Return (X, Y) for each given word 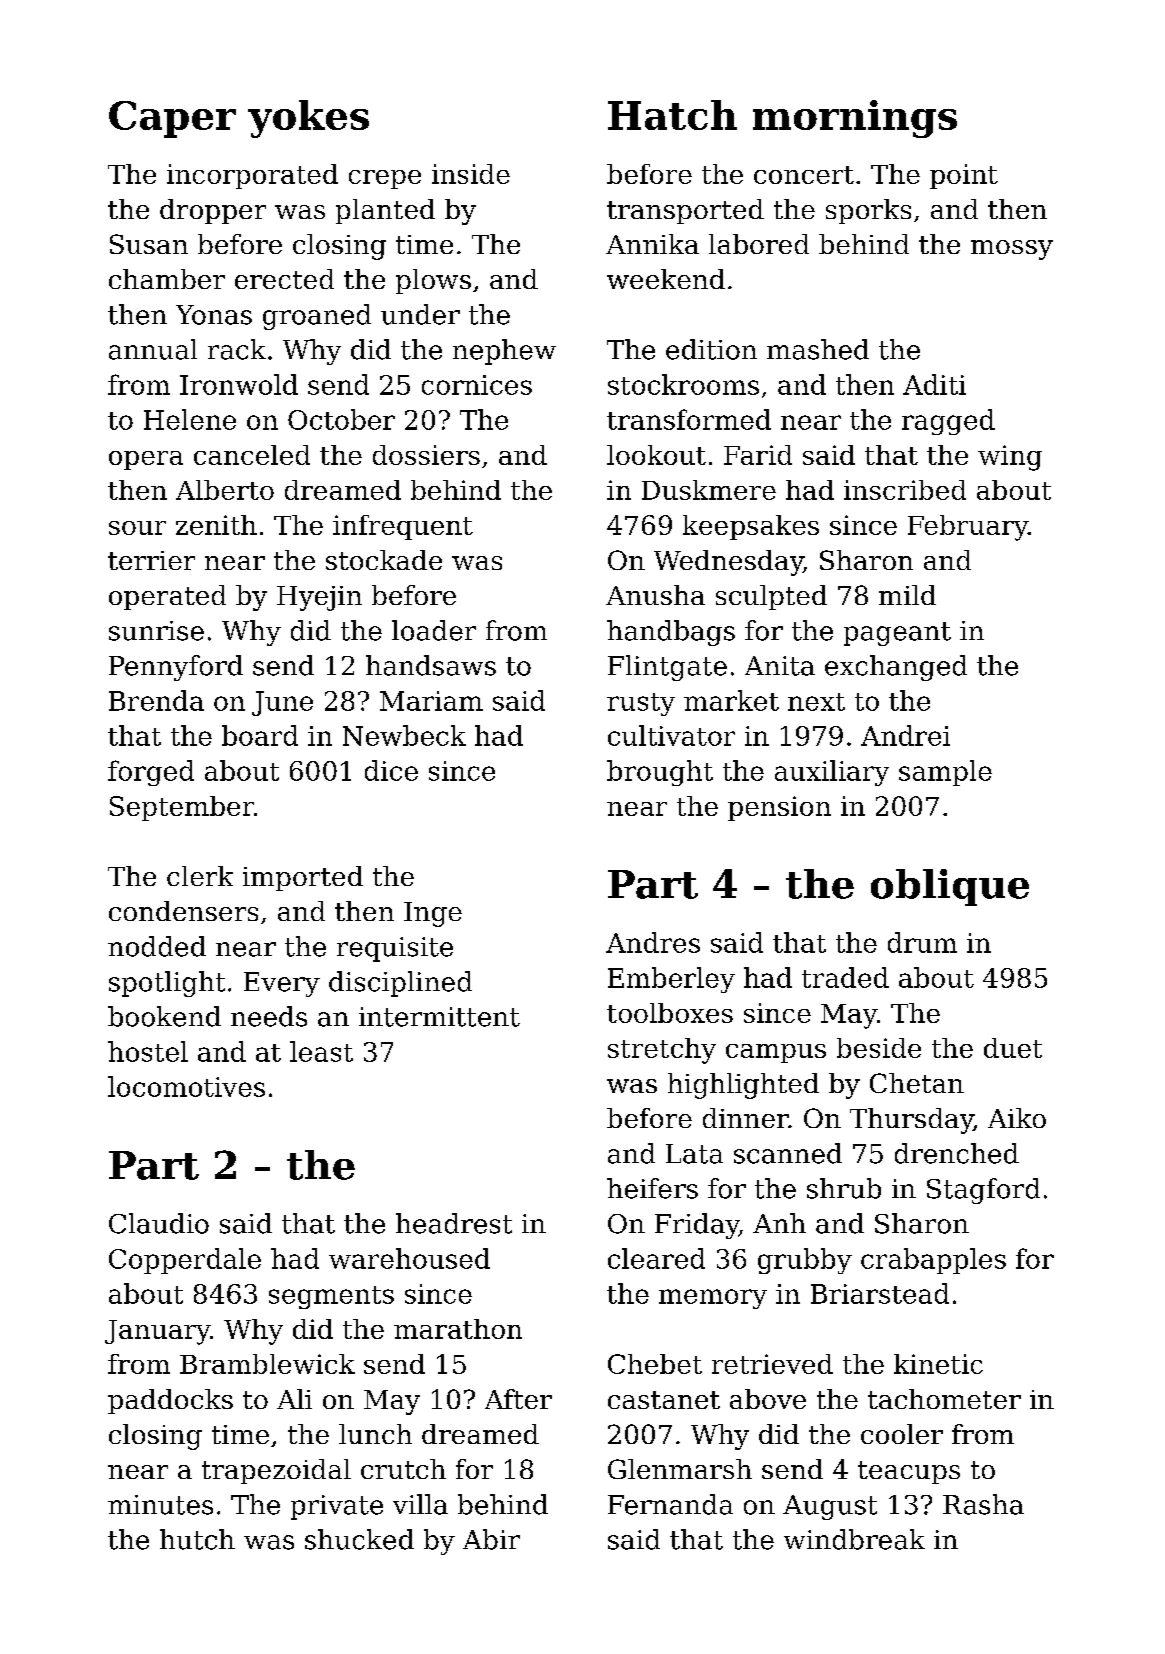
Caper (172, 119)
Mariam (431, 701)
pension (779, 808)
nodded (157, 946)
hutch (197, 1539)
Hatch (672, 115)
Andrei (905, 735)
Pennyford (176, 668)
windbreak (854, 1539)
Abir (491, 1539)
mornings (855, 119)
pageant (897, 634)
